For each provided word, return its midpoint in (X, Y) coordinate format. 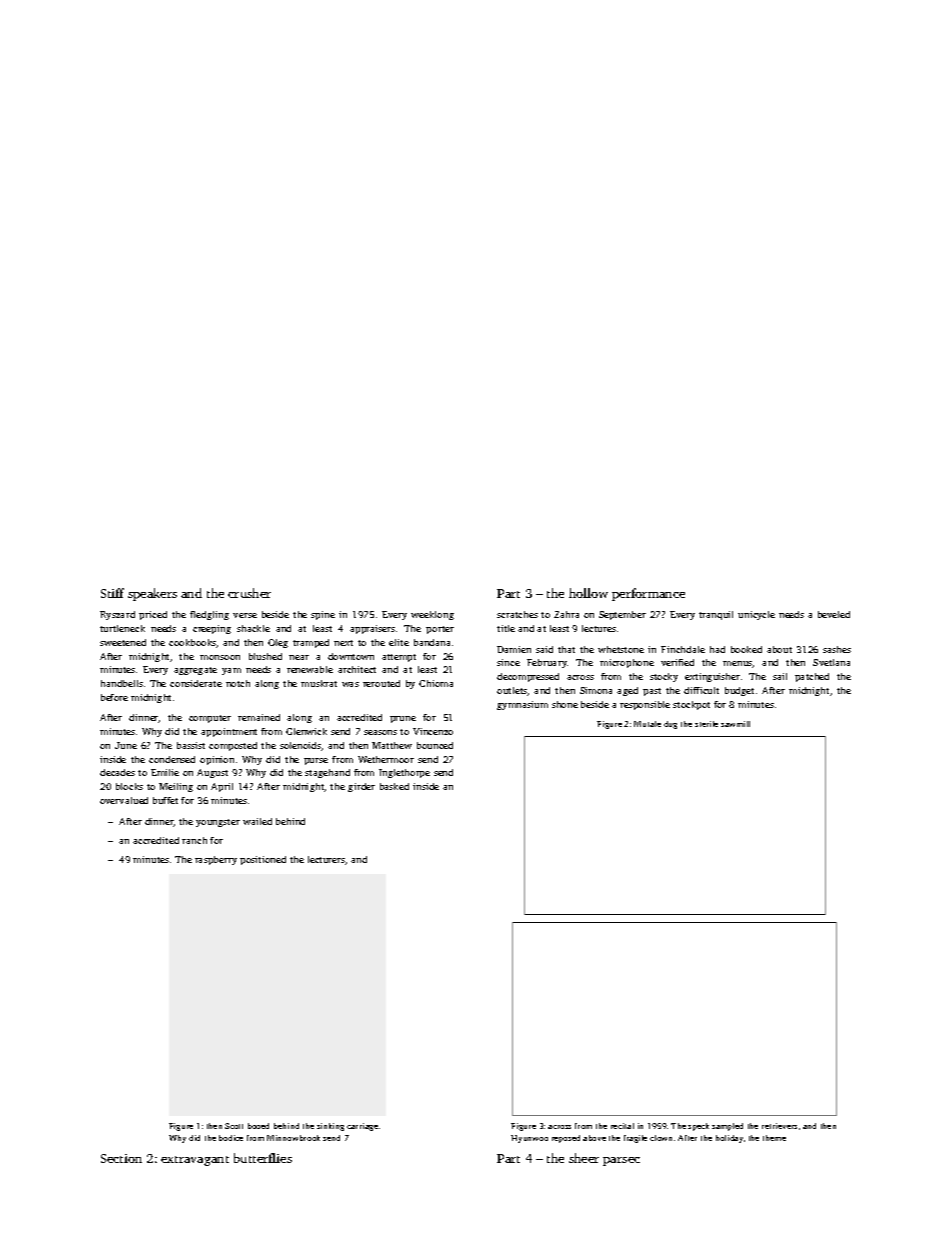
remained (259, 717)
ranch (194, 840)
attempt (399, 658)
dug (670, 725)
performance (648, 594)
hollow (588, 593)
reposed (566, 1139)
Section (121, 1158)
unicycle (756, 615)
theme (774, 1138)
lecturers (327, 860)
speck (698, 1127)
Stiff (112, 593)
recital (622, 1126)
